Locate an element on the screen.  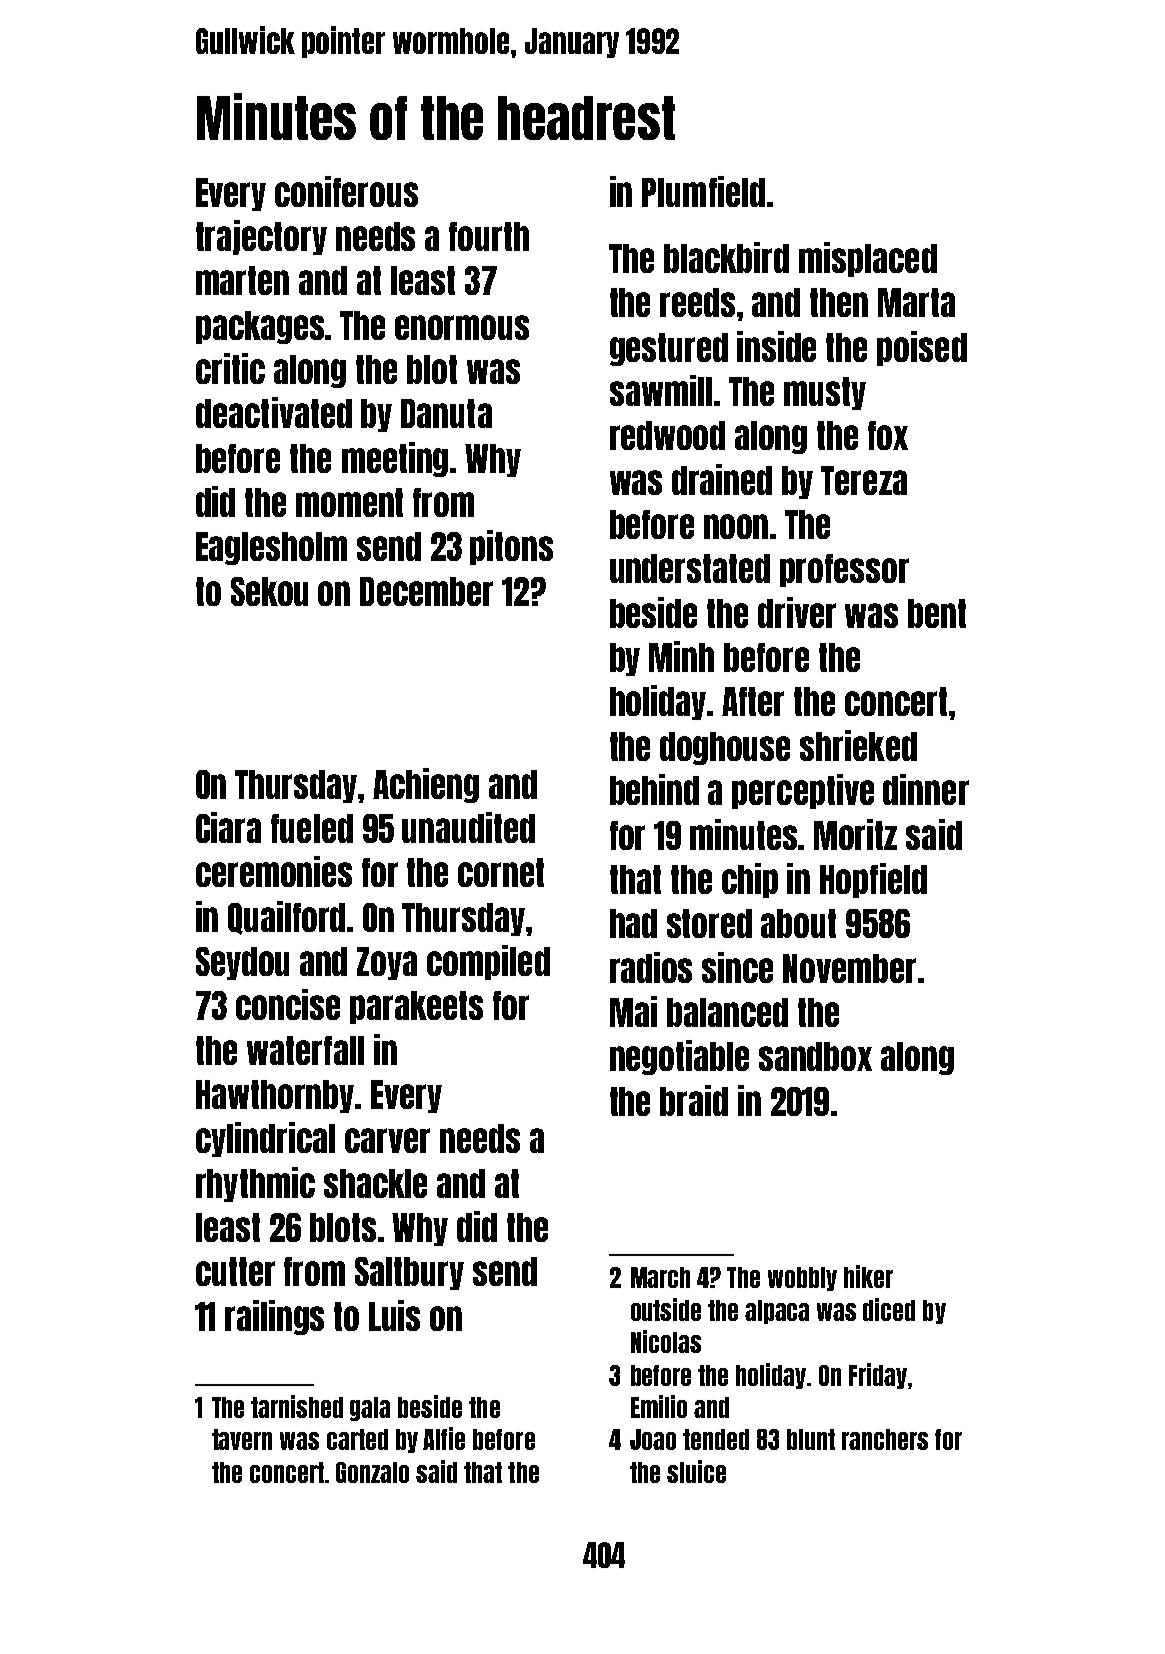
behind is located at coordinates (654, 789).
